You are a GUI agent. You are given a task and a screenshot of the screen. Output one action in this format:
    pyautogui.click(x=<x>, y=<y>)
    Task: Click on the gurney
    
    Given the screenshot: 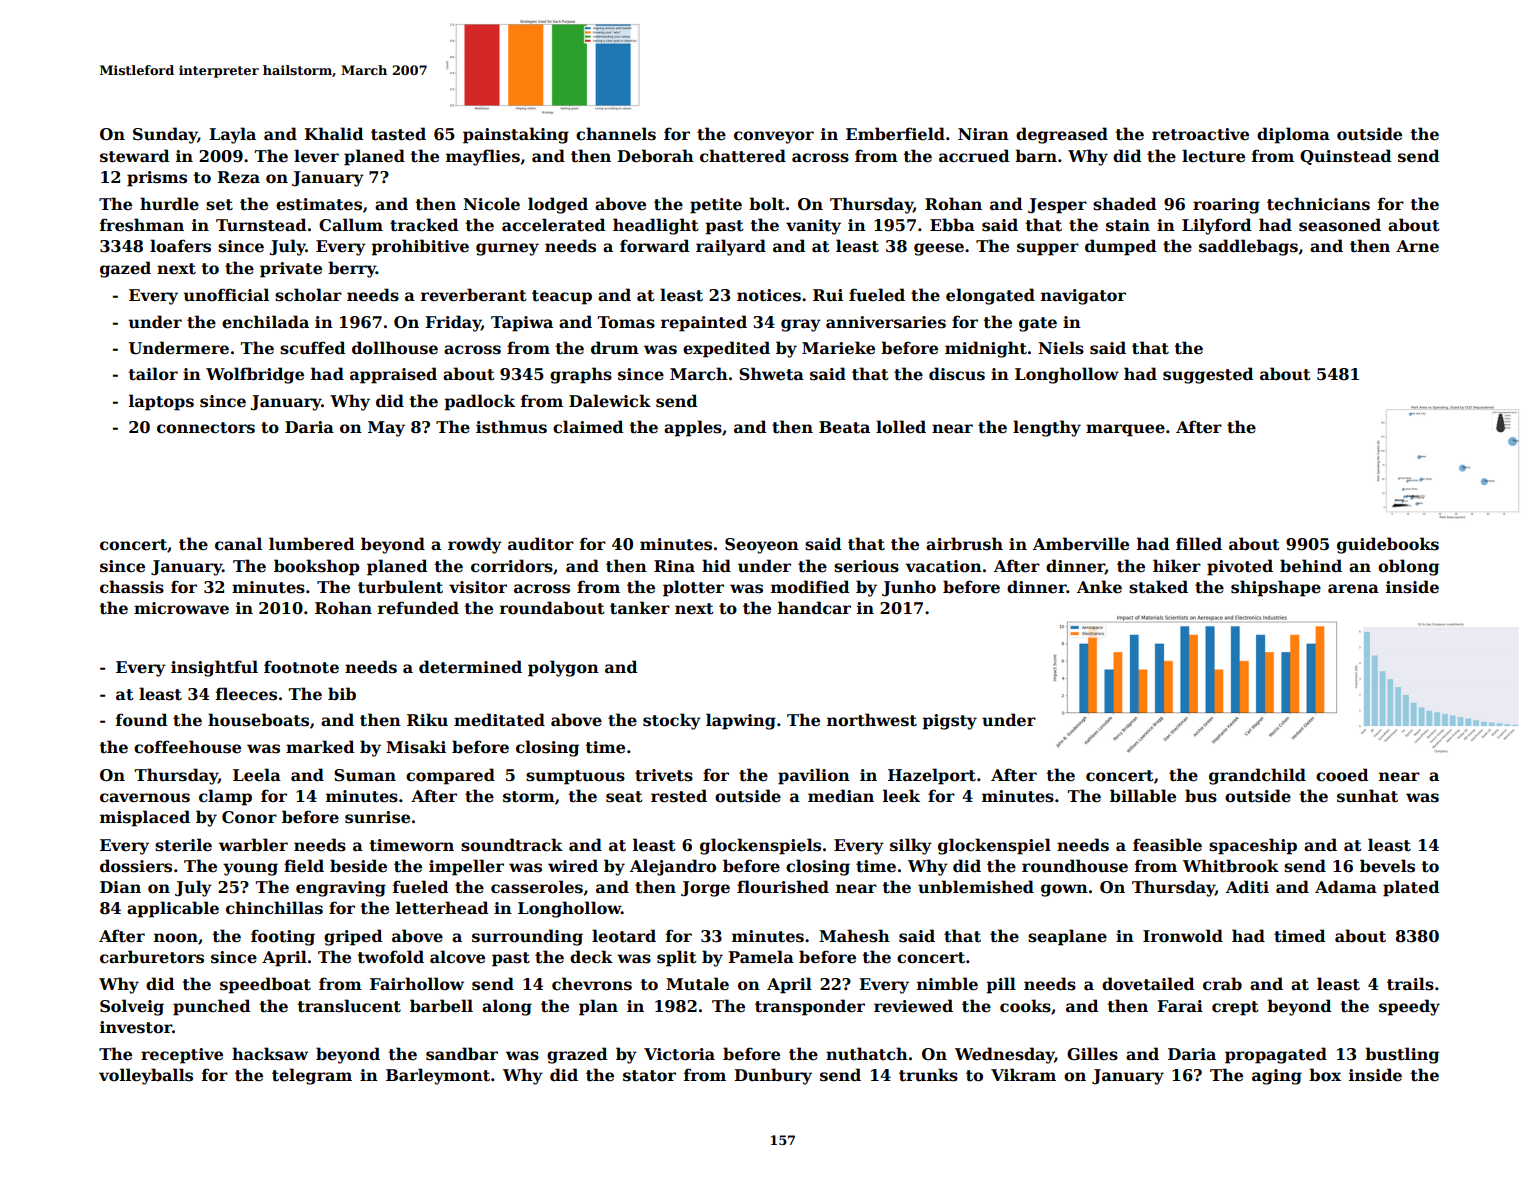 What is the action you would take?
    pyautogui.click(x=507, y=249)
